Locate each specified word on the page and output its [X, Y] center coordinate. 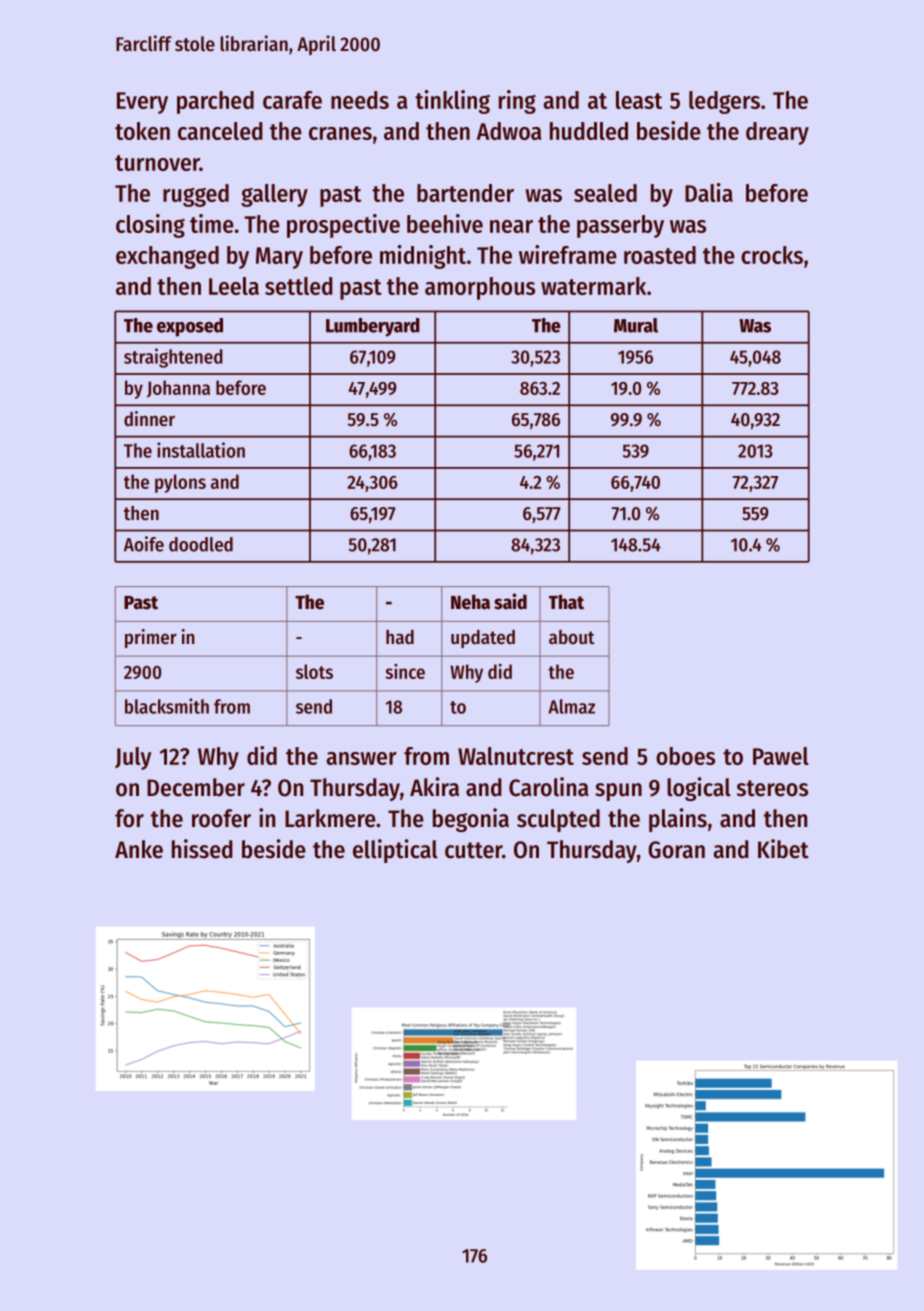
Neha [470, 602]
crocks [772, 255]
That [566, 602]
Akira [434, 787]
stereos [772, 788]
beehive [445, 223]
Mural [636, 325]
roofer [221, 818]
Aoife [144, 544]
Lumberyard [373, 327]
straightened [173, 358]
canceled [220, 131]
